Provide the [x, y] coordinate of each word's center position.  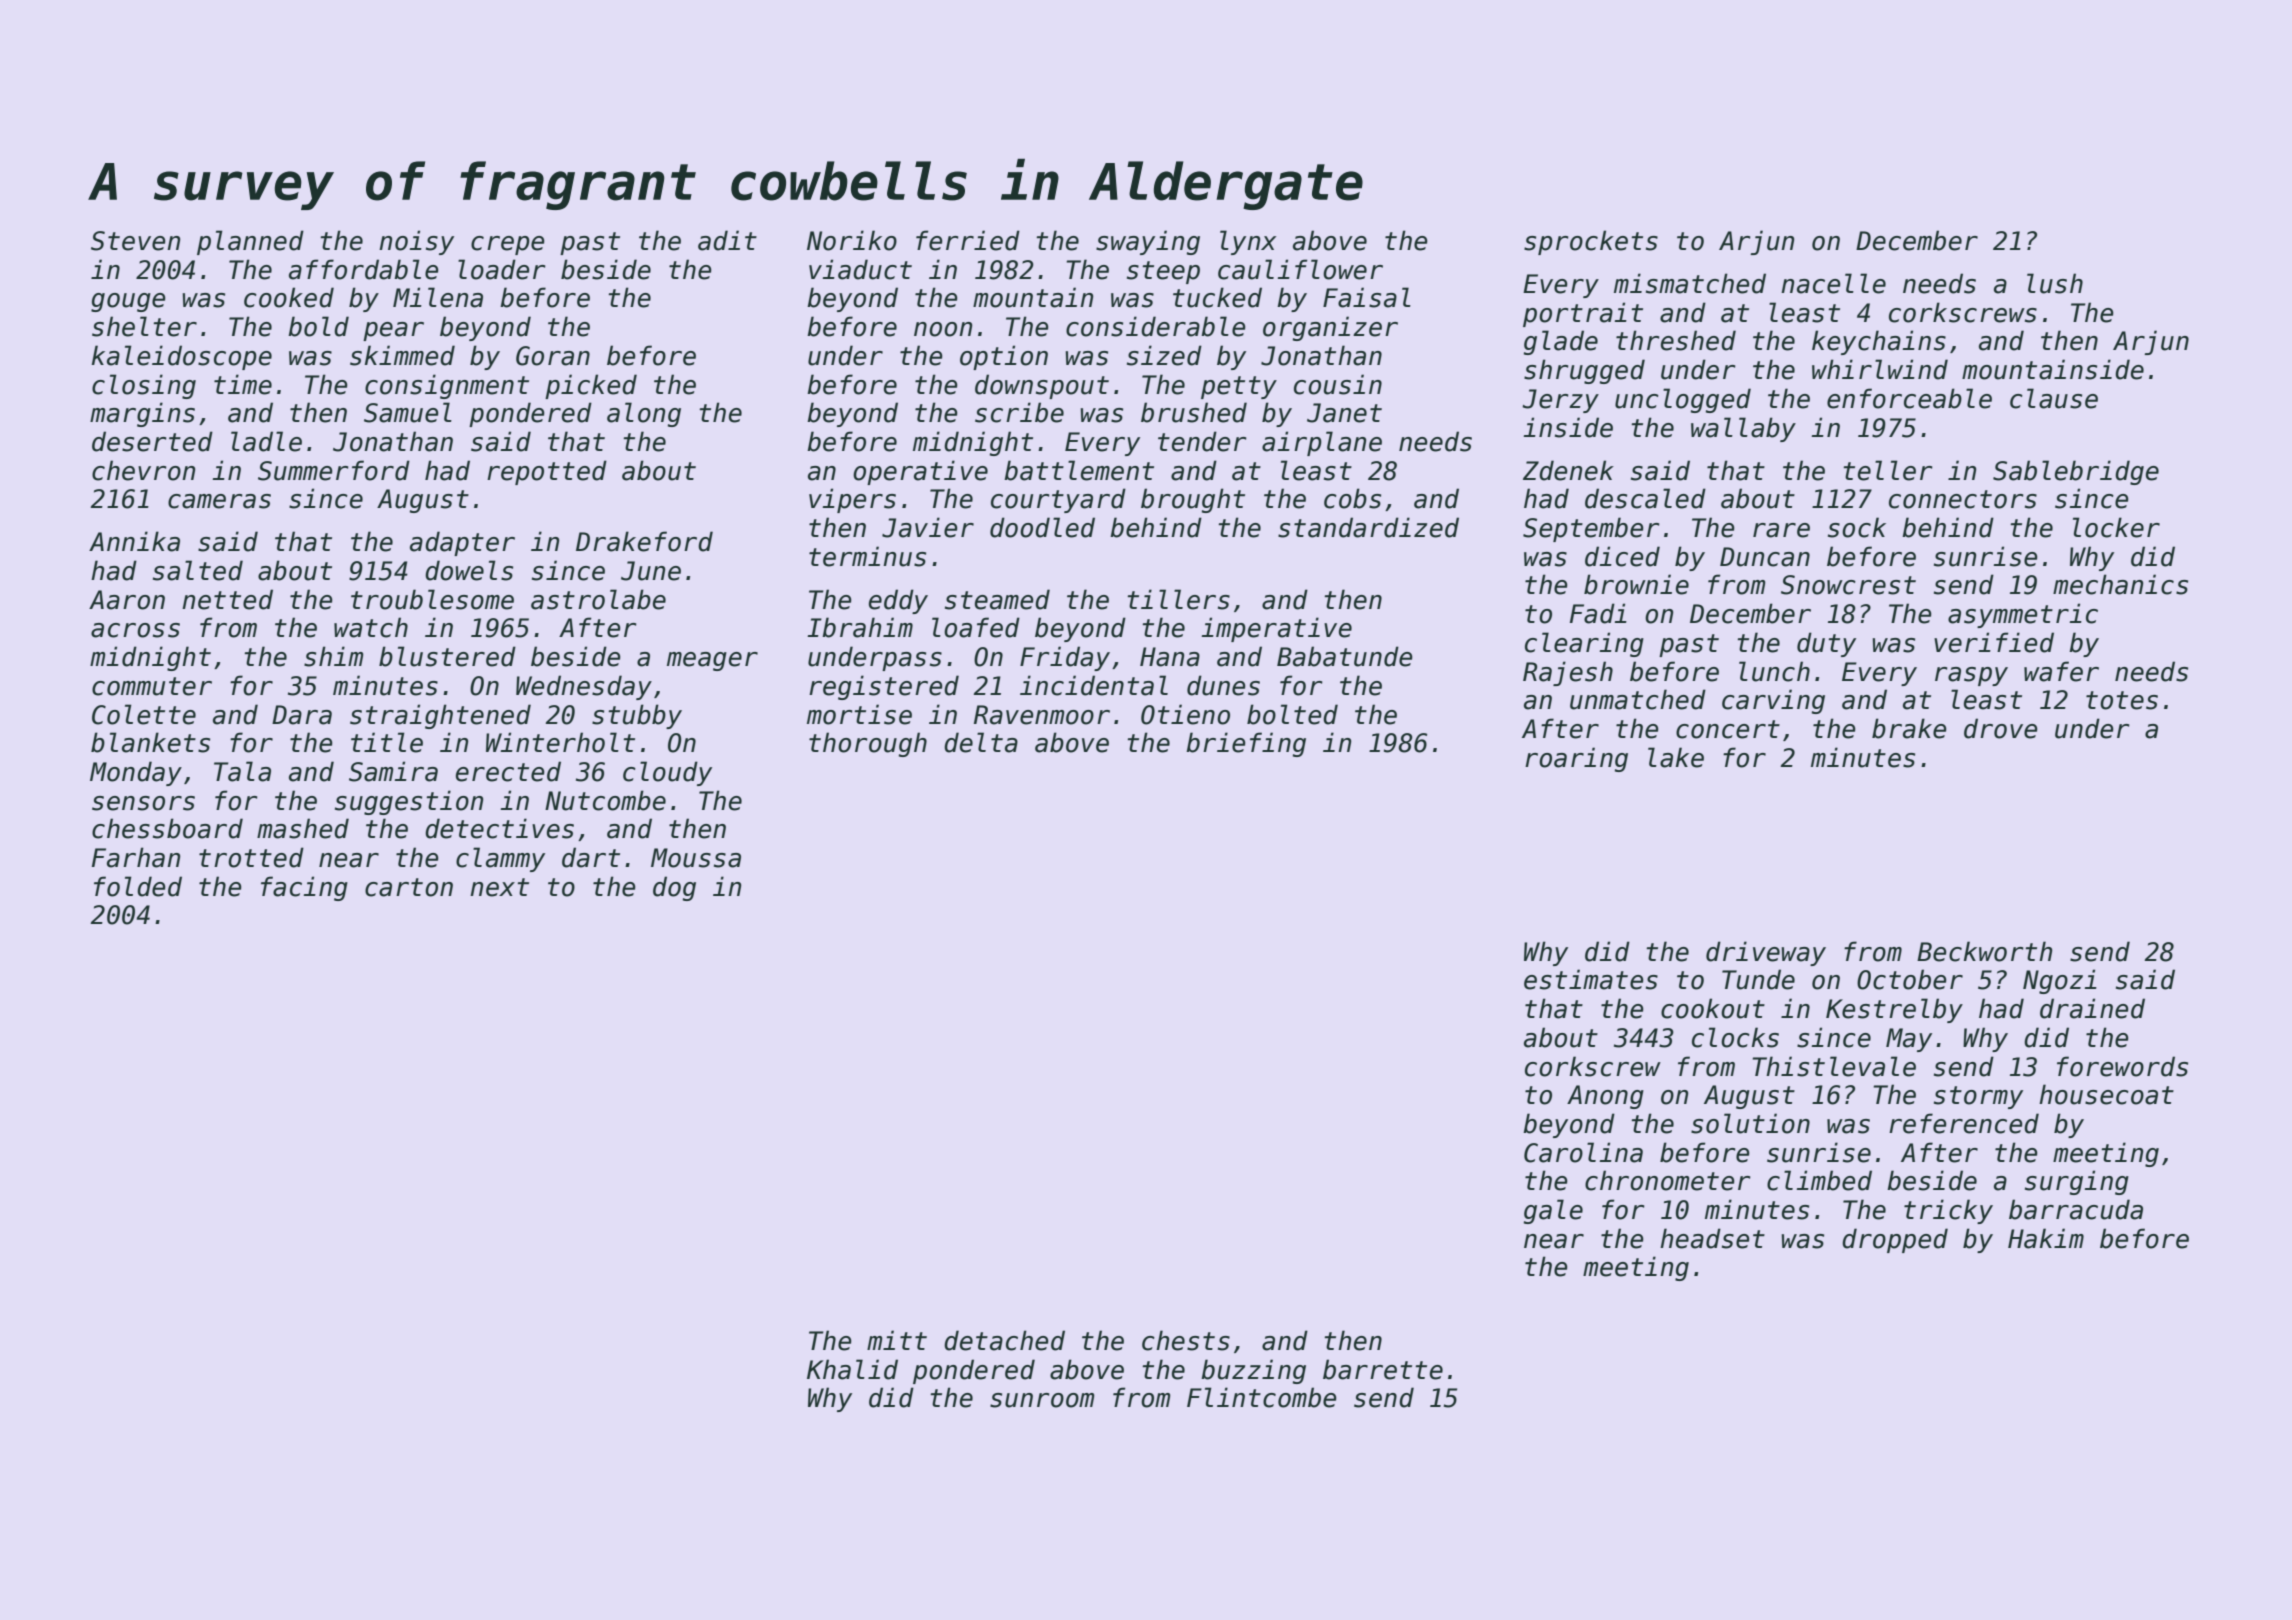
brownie [1636, 584]
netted [227, 599]
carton [409, 887]
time [243, 384]
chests [1186, 1340]
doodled [1042, 527]
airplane [1322, 443]
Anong [1605, 1097]
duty [1826, 644]
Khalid [852, 1369]
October [1910, 979]
